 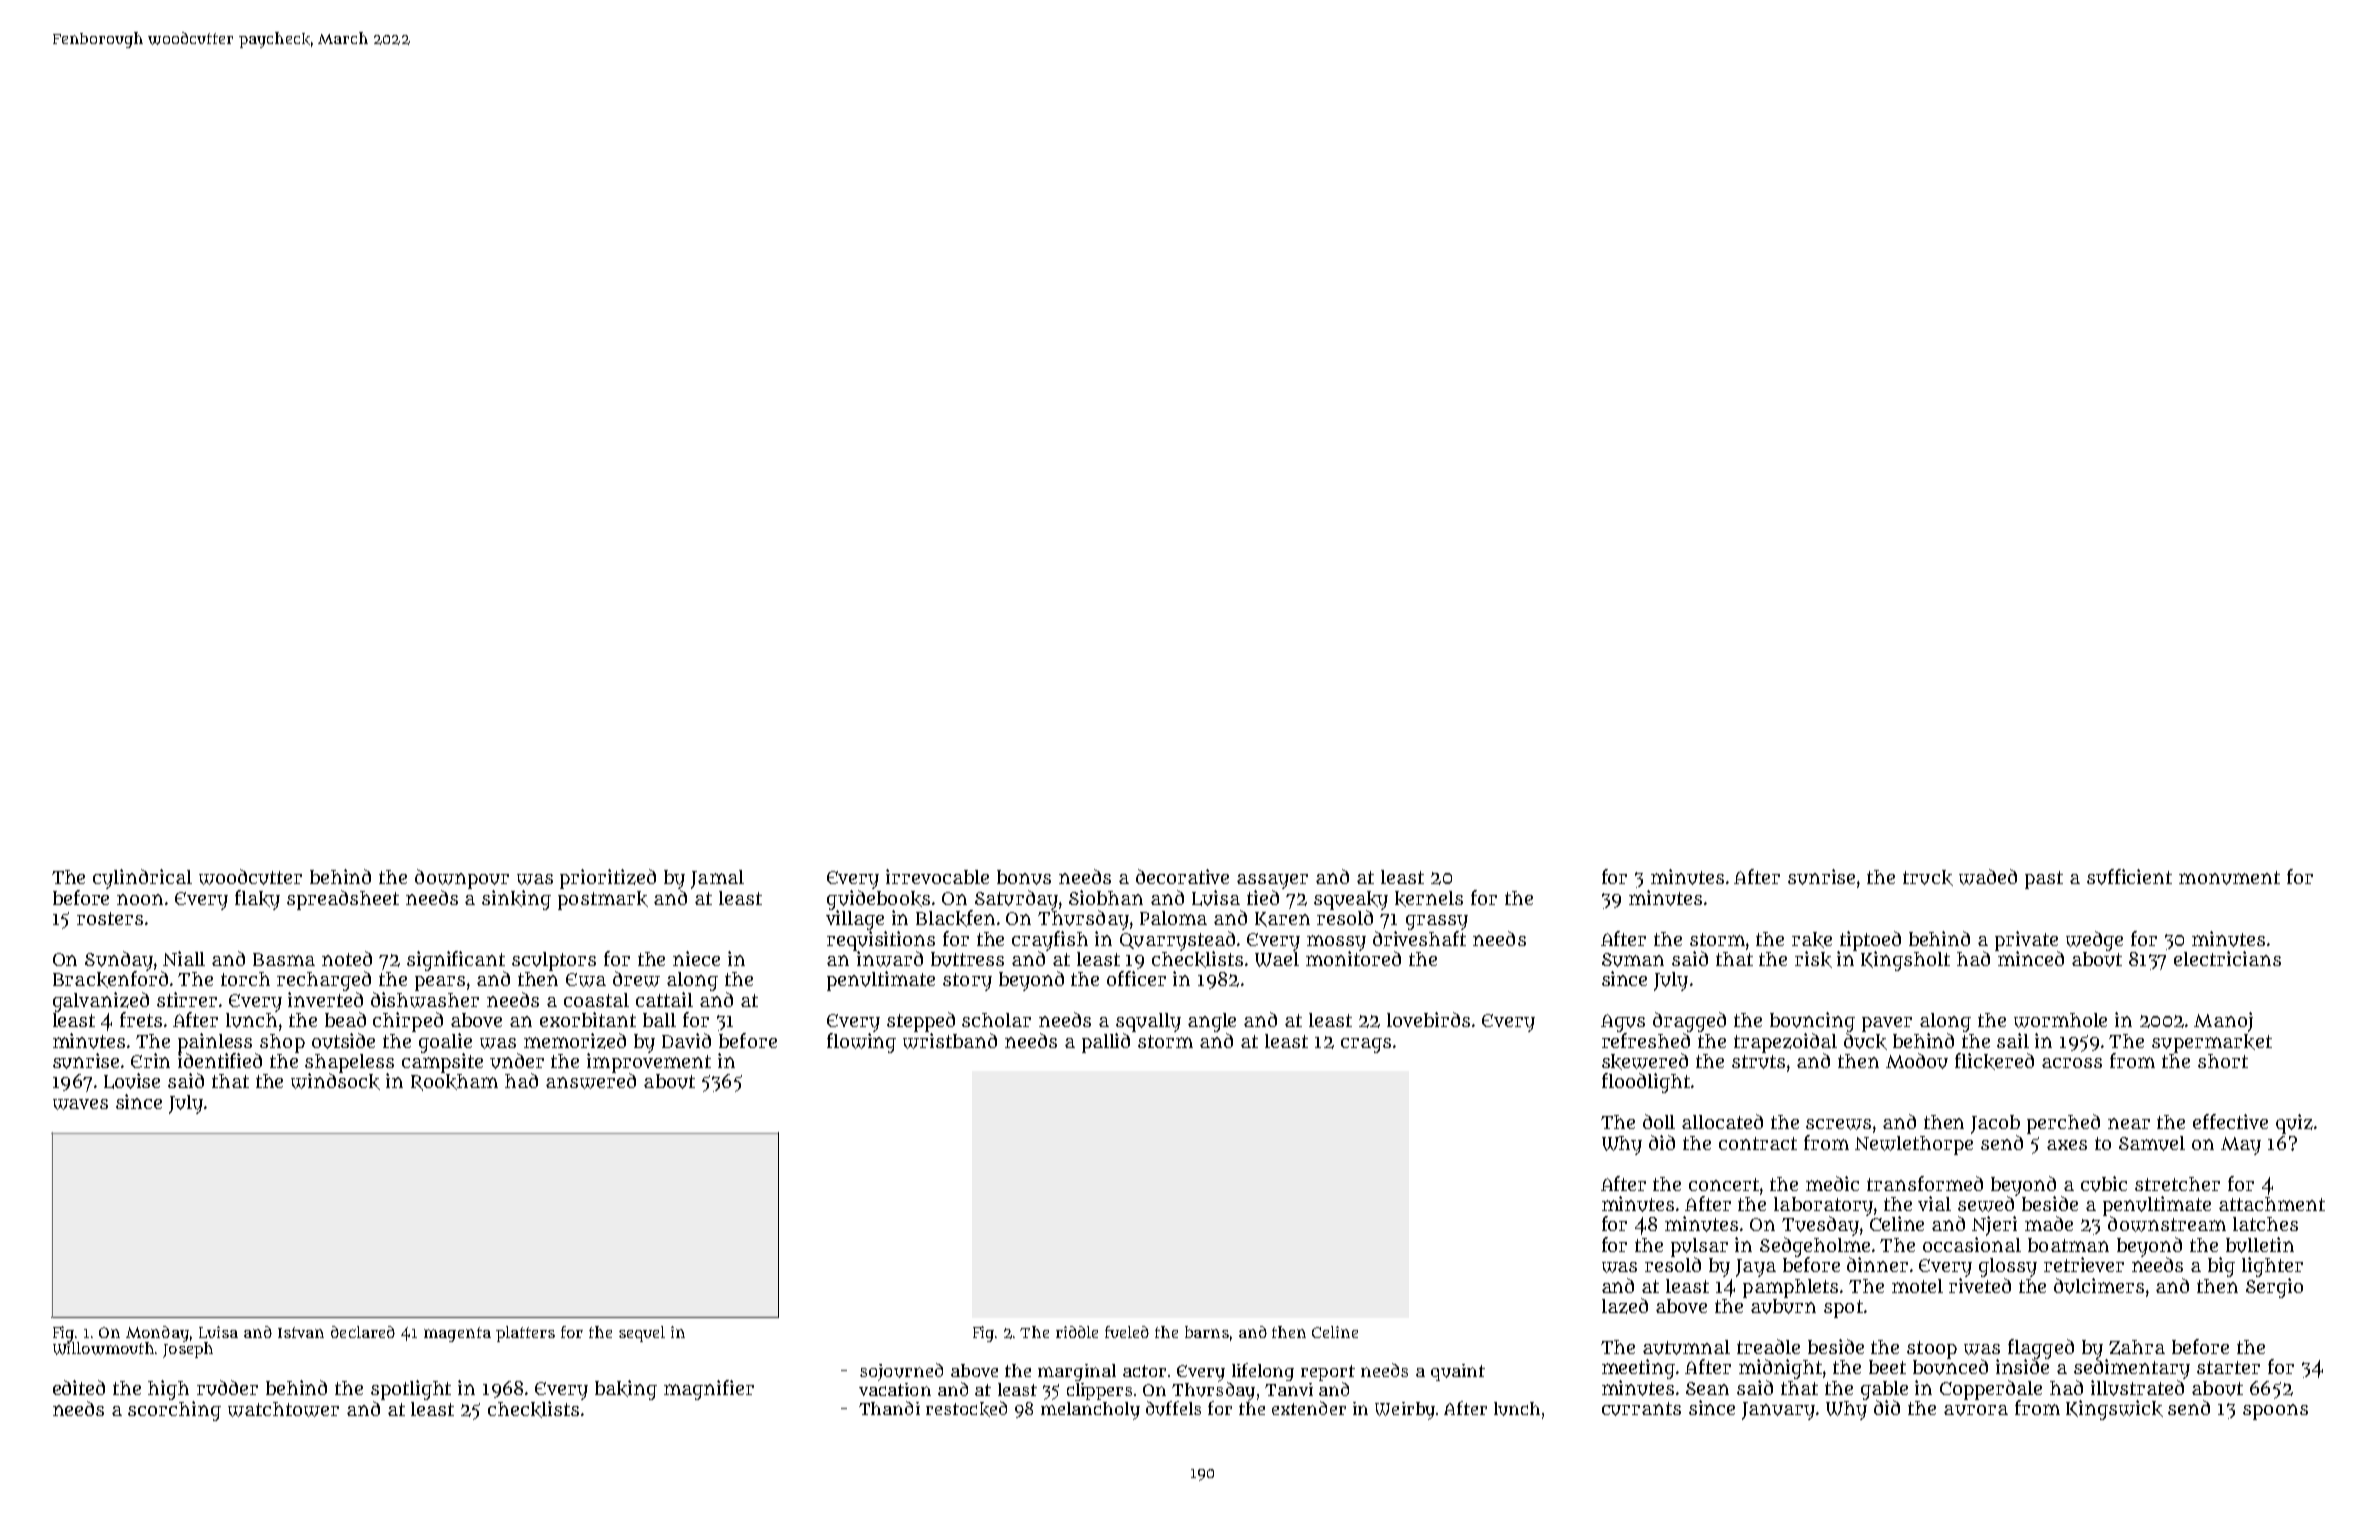 What do you see at coordinates (1832, 1183) in the screenshot?
I see `medic` at bounding box center [1832, 1183].
